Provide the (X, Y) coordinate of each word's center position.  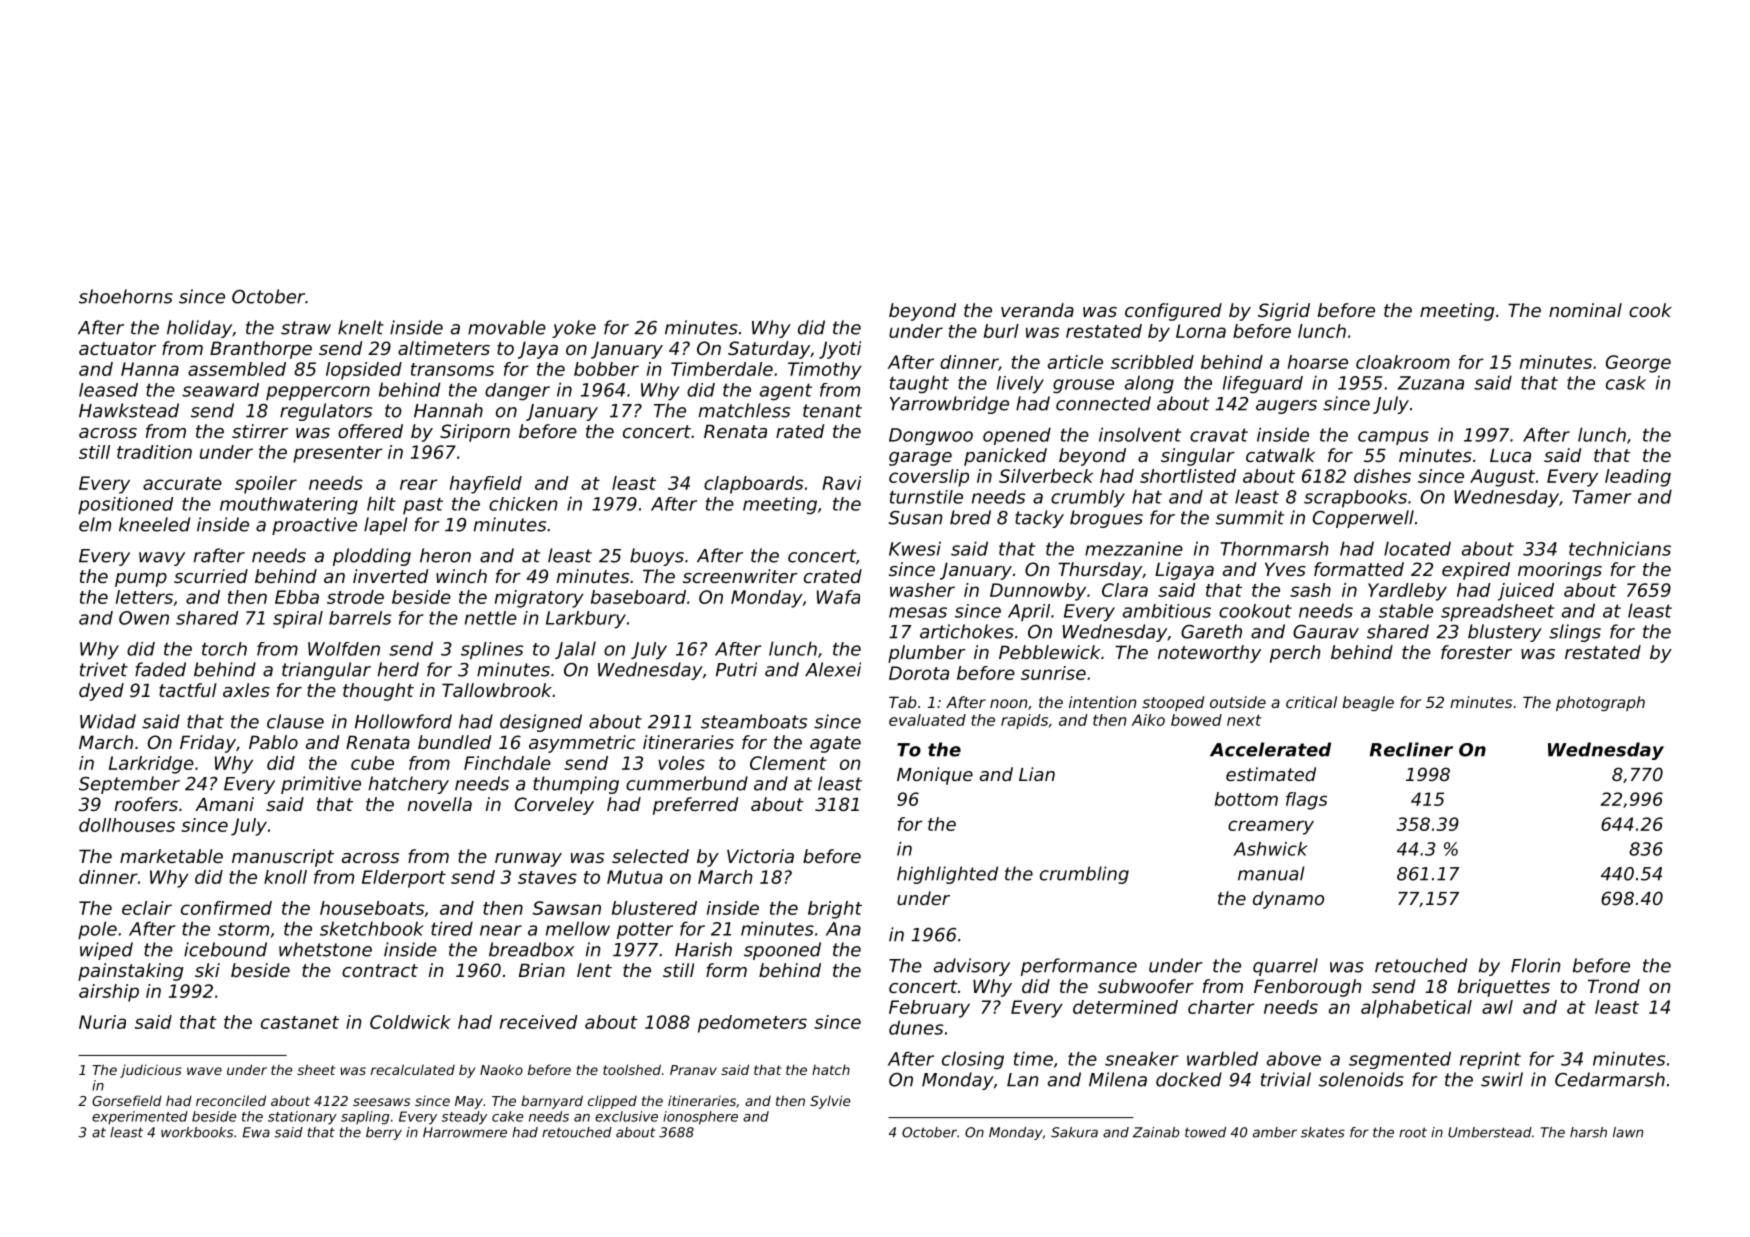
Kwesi (915, 548)
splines (492, 651)
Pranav (693, 1070)
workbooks (197, 1132)
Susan (915, 518)
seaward (220, 390)
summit (1250, 517)
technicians (1620, 548)
